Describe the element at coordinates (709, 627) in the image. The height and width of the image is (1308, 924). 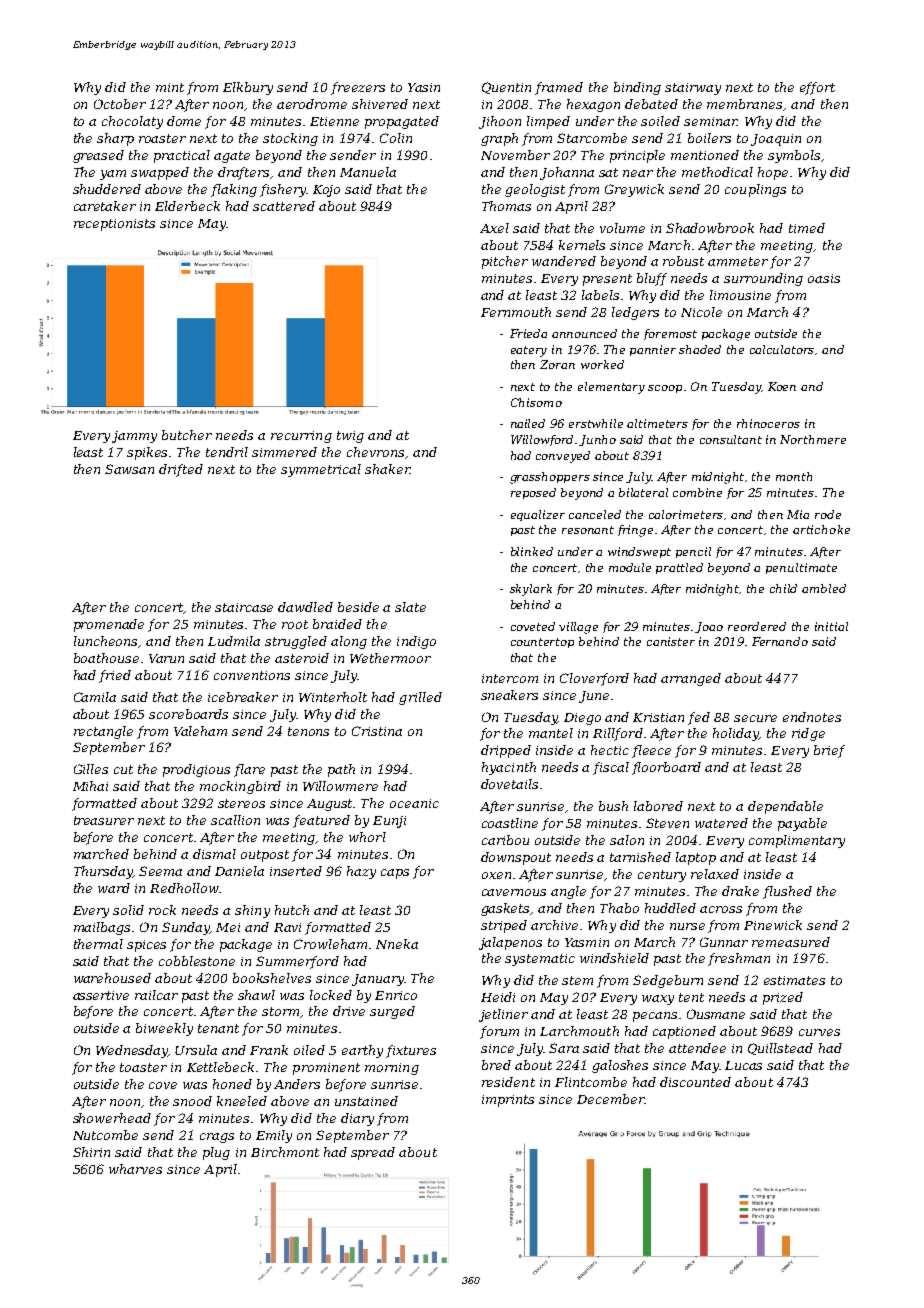
I see `Joao` at that location.
